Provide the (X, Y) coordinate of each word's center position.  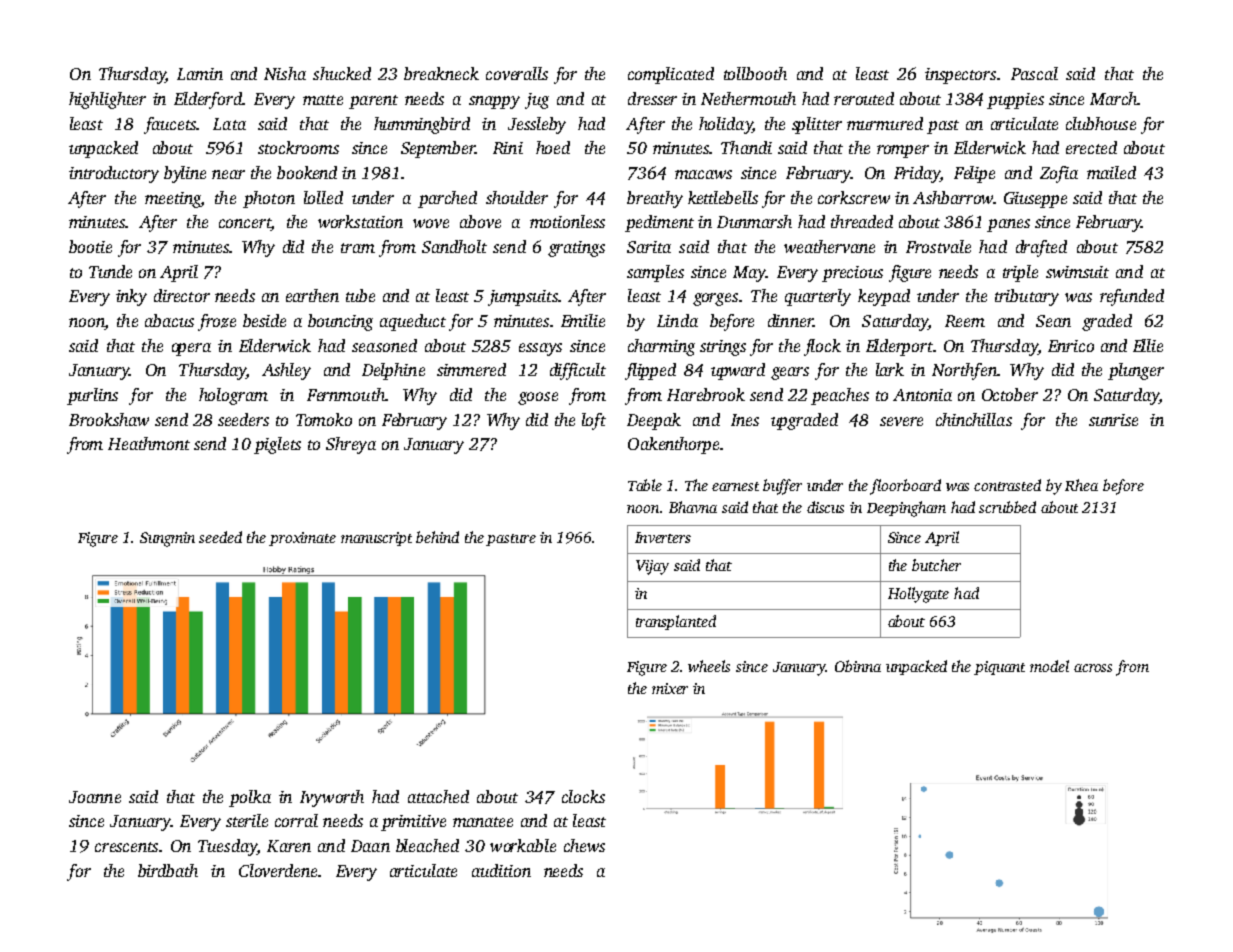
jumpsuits (523, 298)
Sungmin (167, 539)
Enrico (1071, 346)
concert (245, 224)
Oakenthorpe (673, 445)
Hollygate (918, 595)
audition (501, 870)
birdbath (168, 870)
